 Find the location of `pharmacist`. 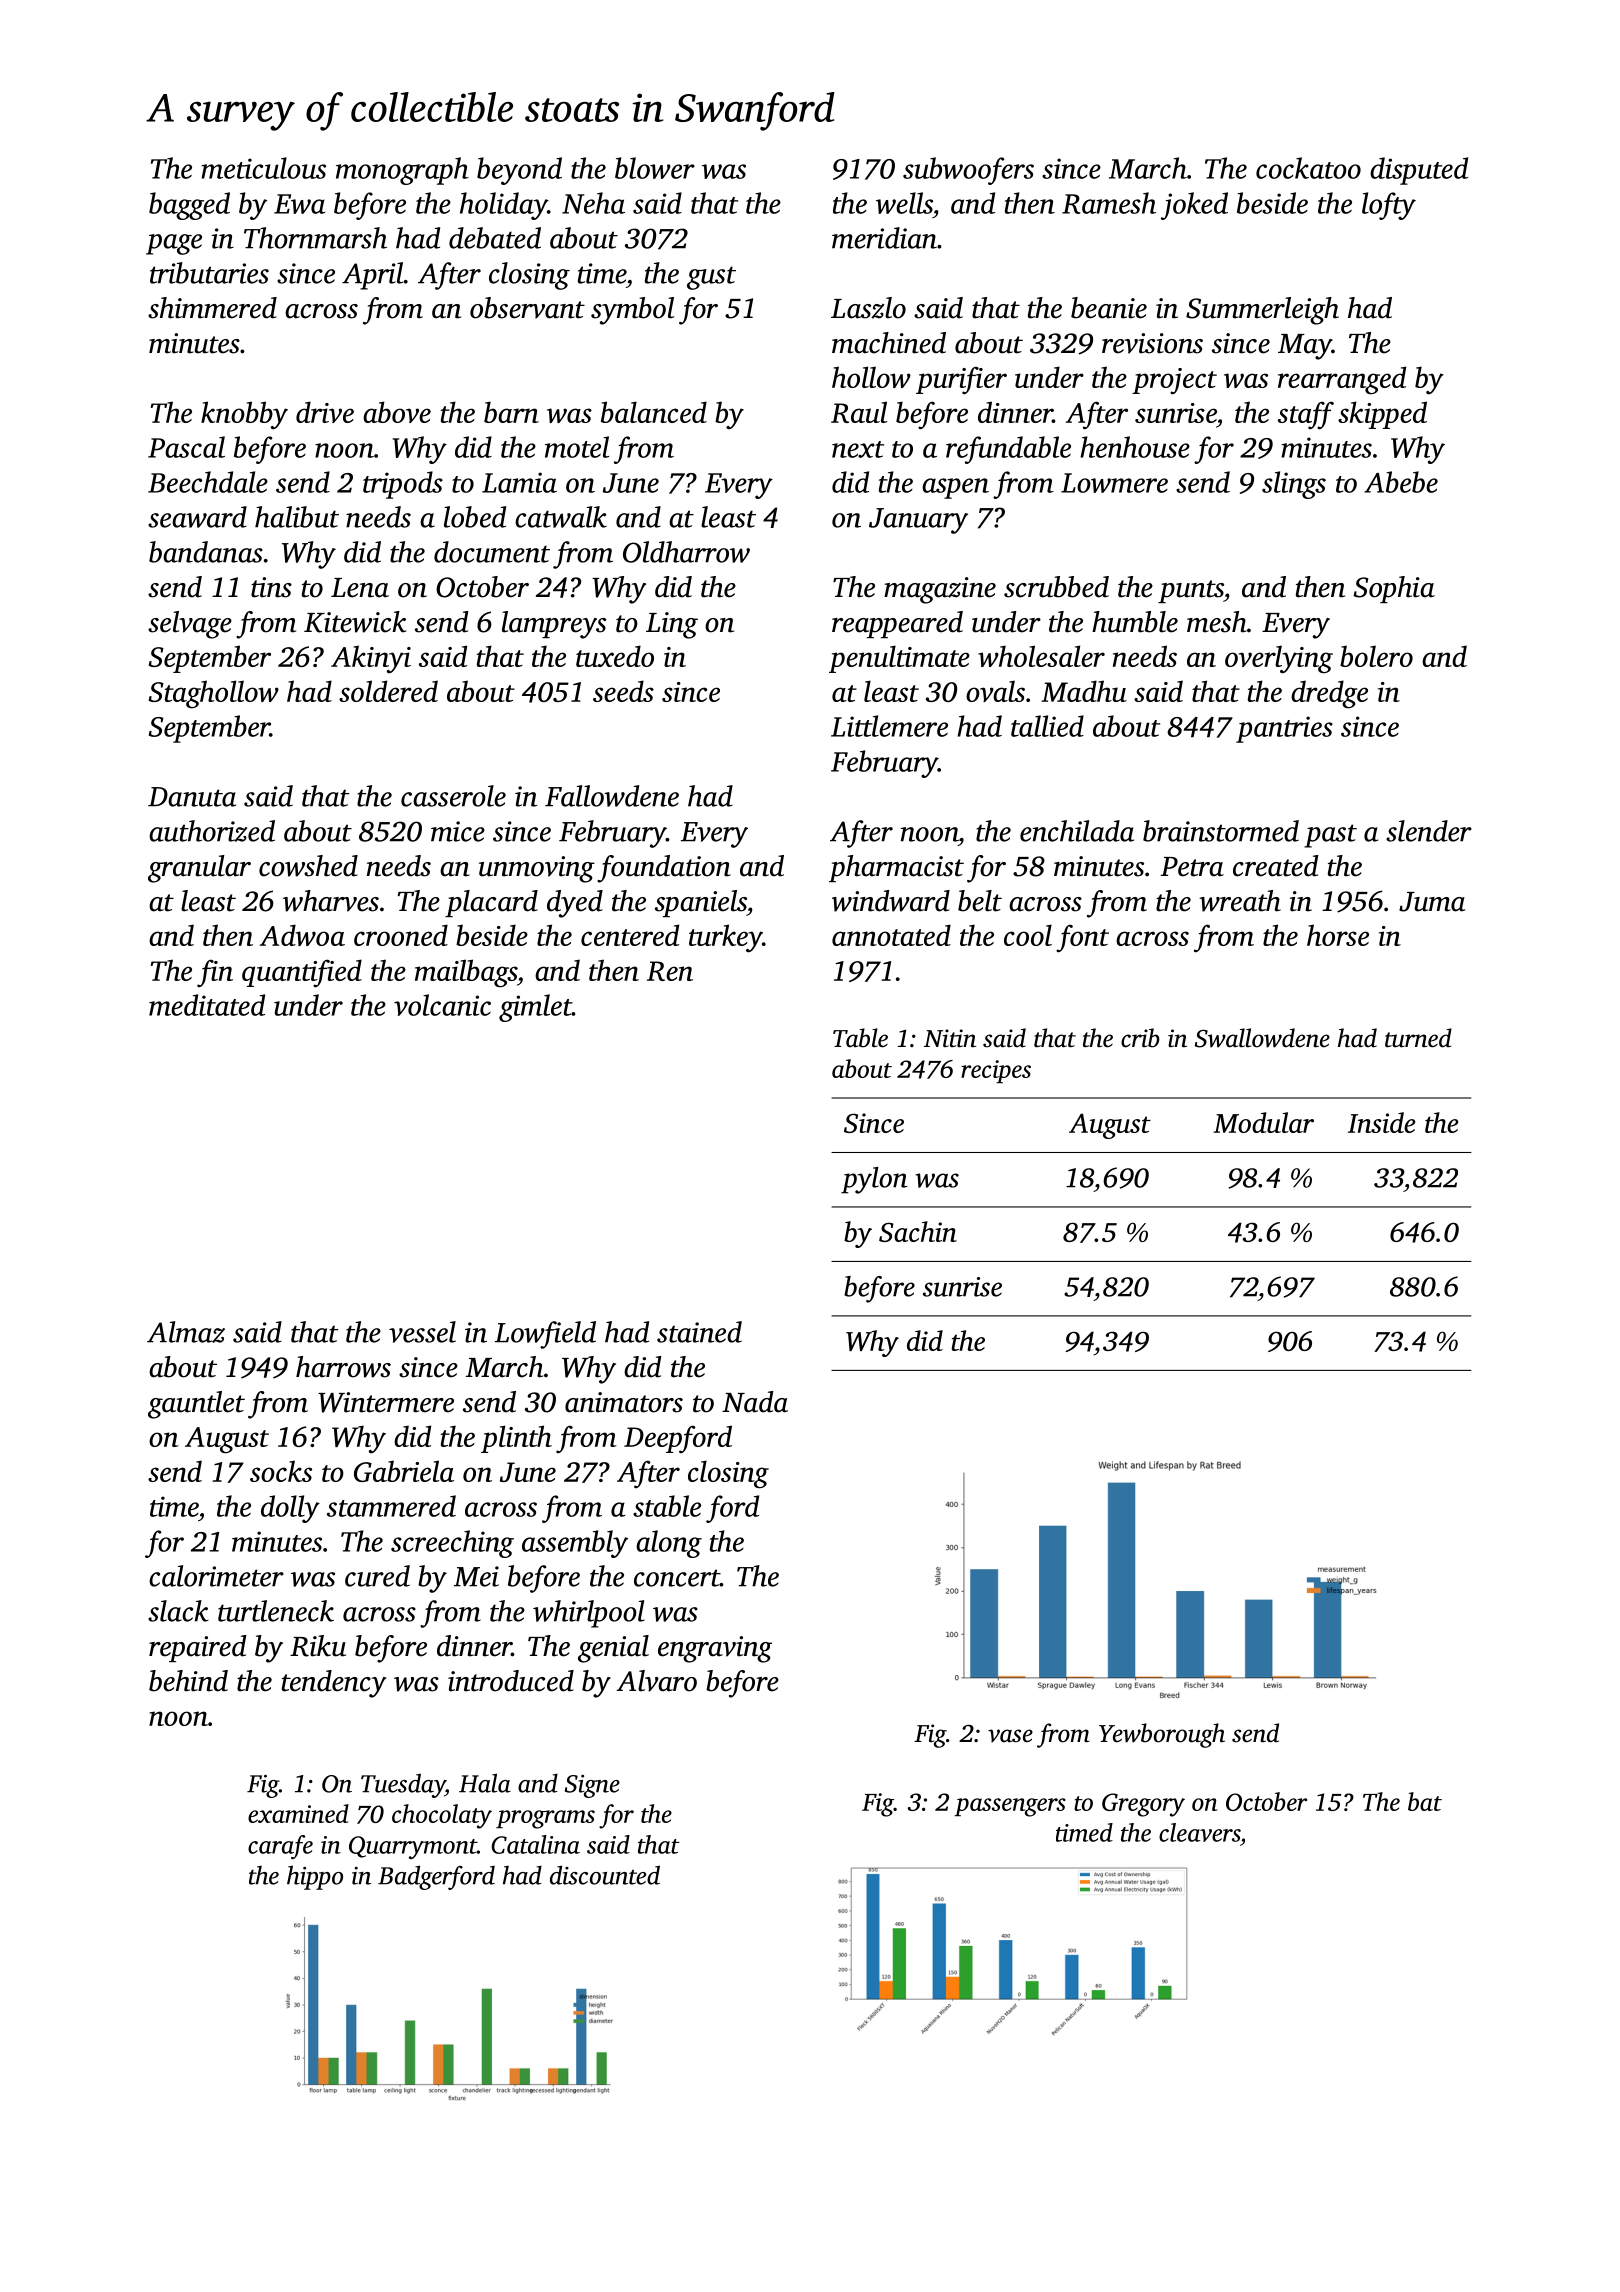

pharmacist is located at coordinates (896, 868).
